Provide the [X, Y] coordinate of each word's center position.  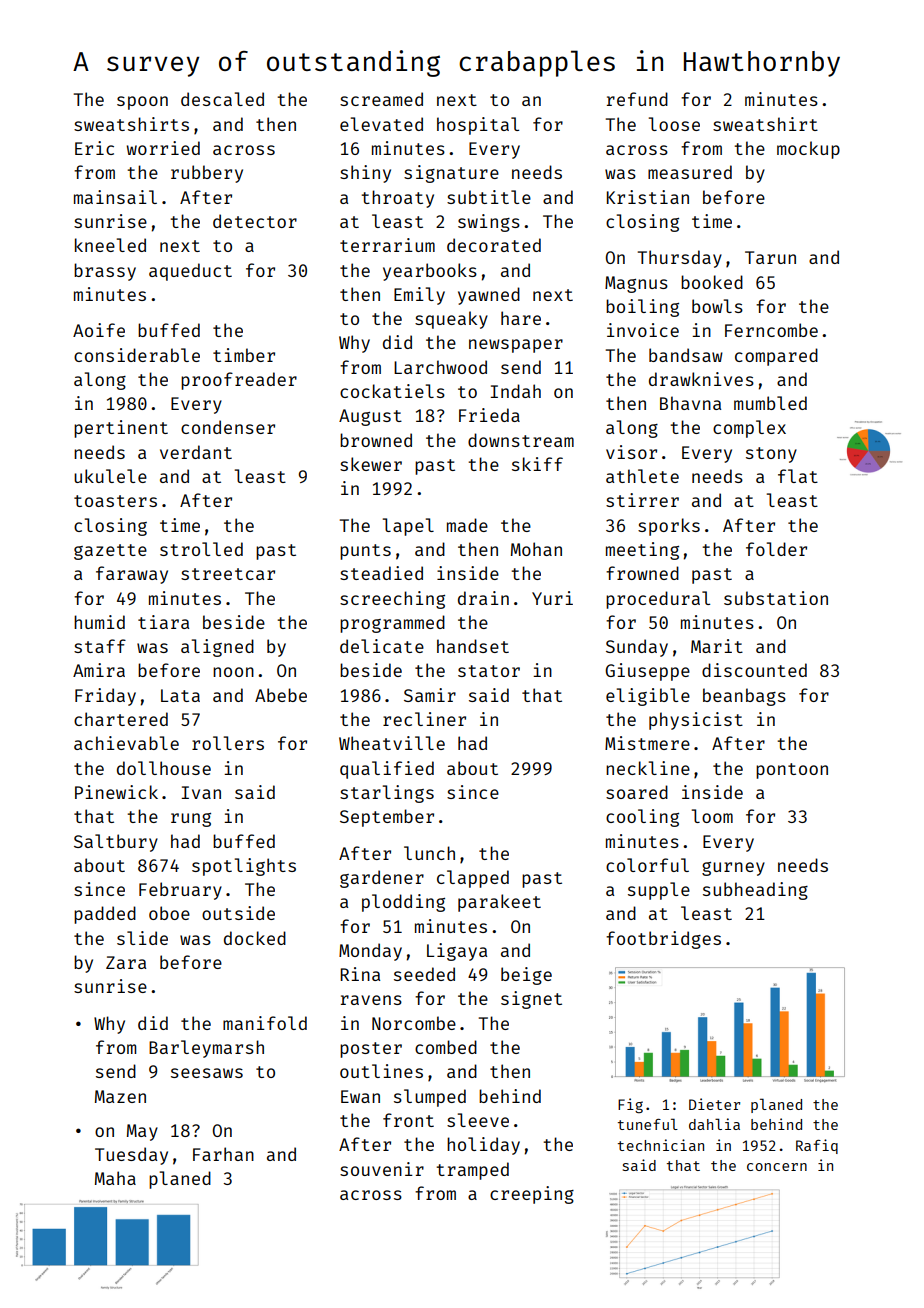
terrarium [387, 245]
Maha [115, 1178]
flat [798, 476]
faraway [132, 575]
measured [690, 172]
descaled [222, 99]
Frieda [489, 415]
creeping [532, 1195]
